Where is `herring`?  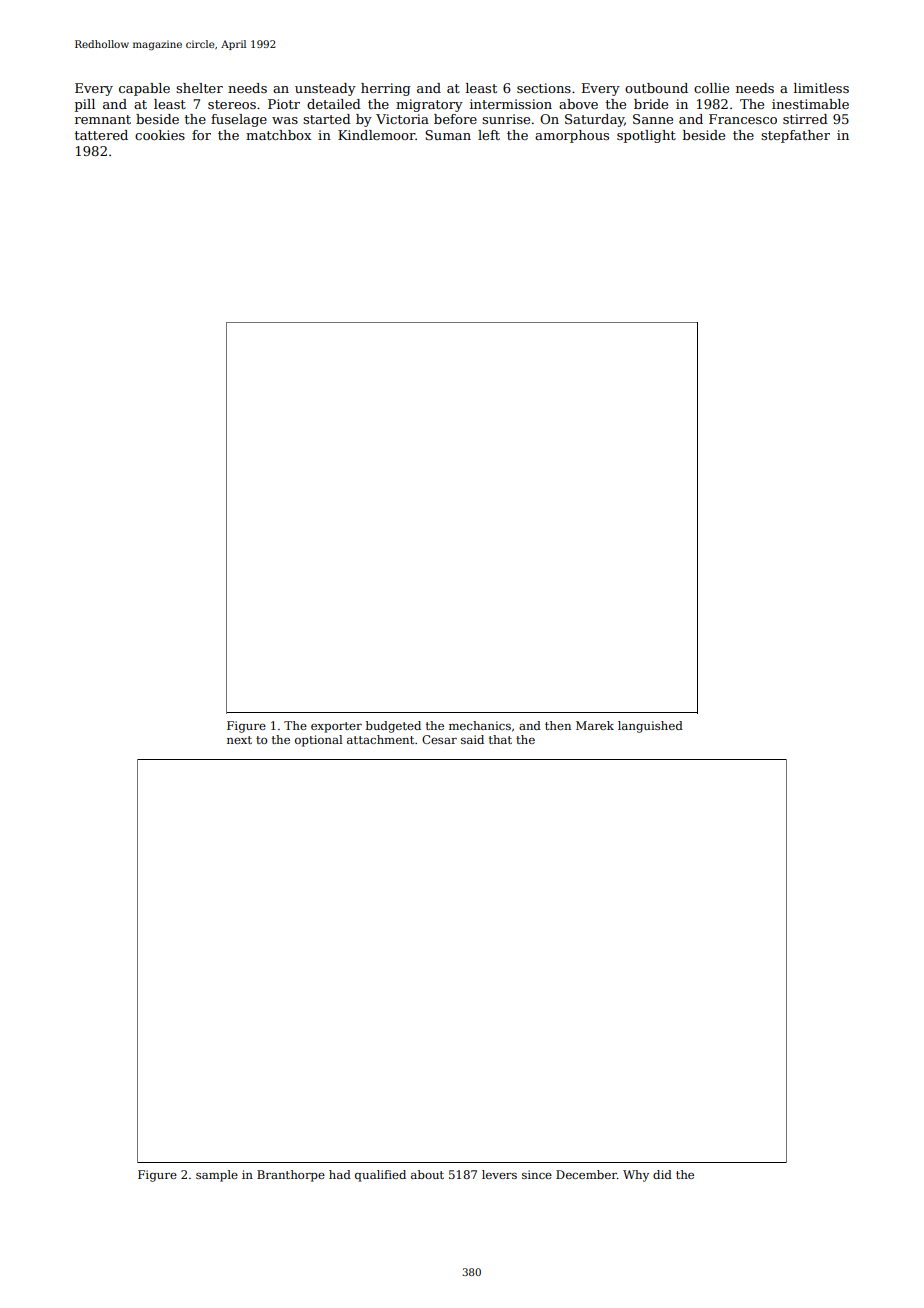
herring is located at coordinates (386, 89).
